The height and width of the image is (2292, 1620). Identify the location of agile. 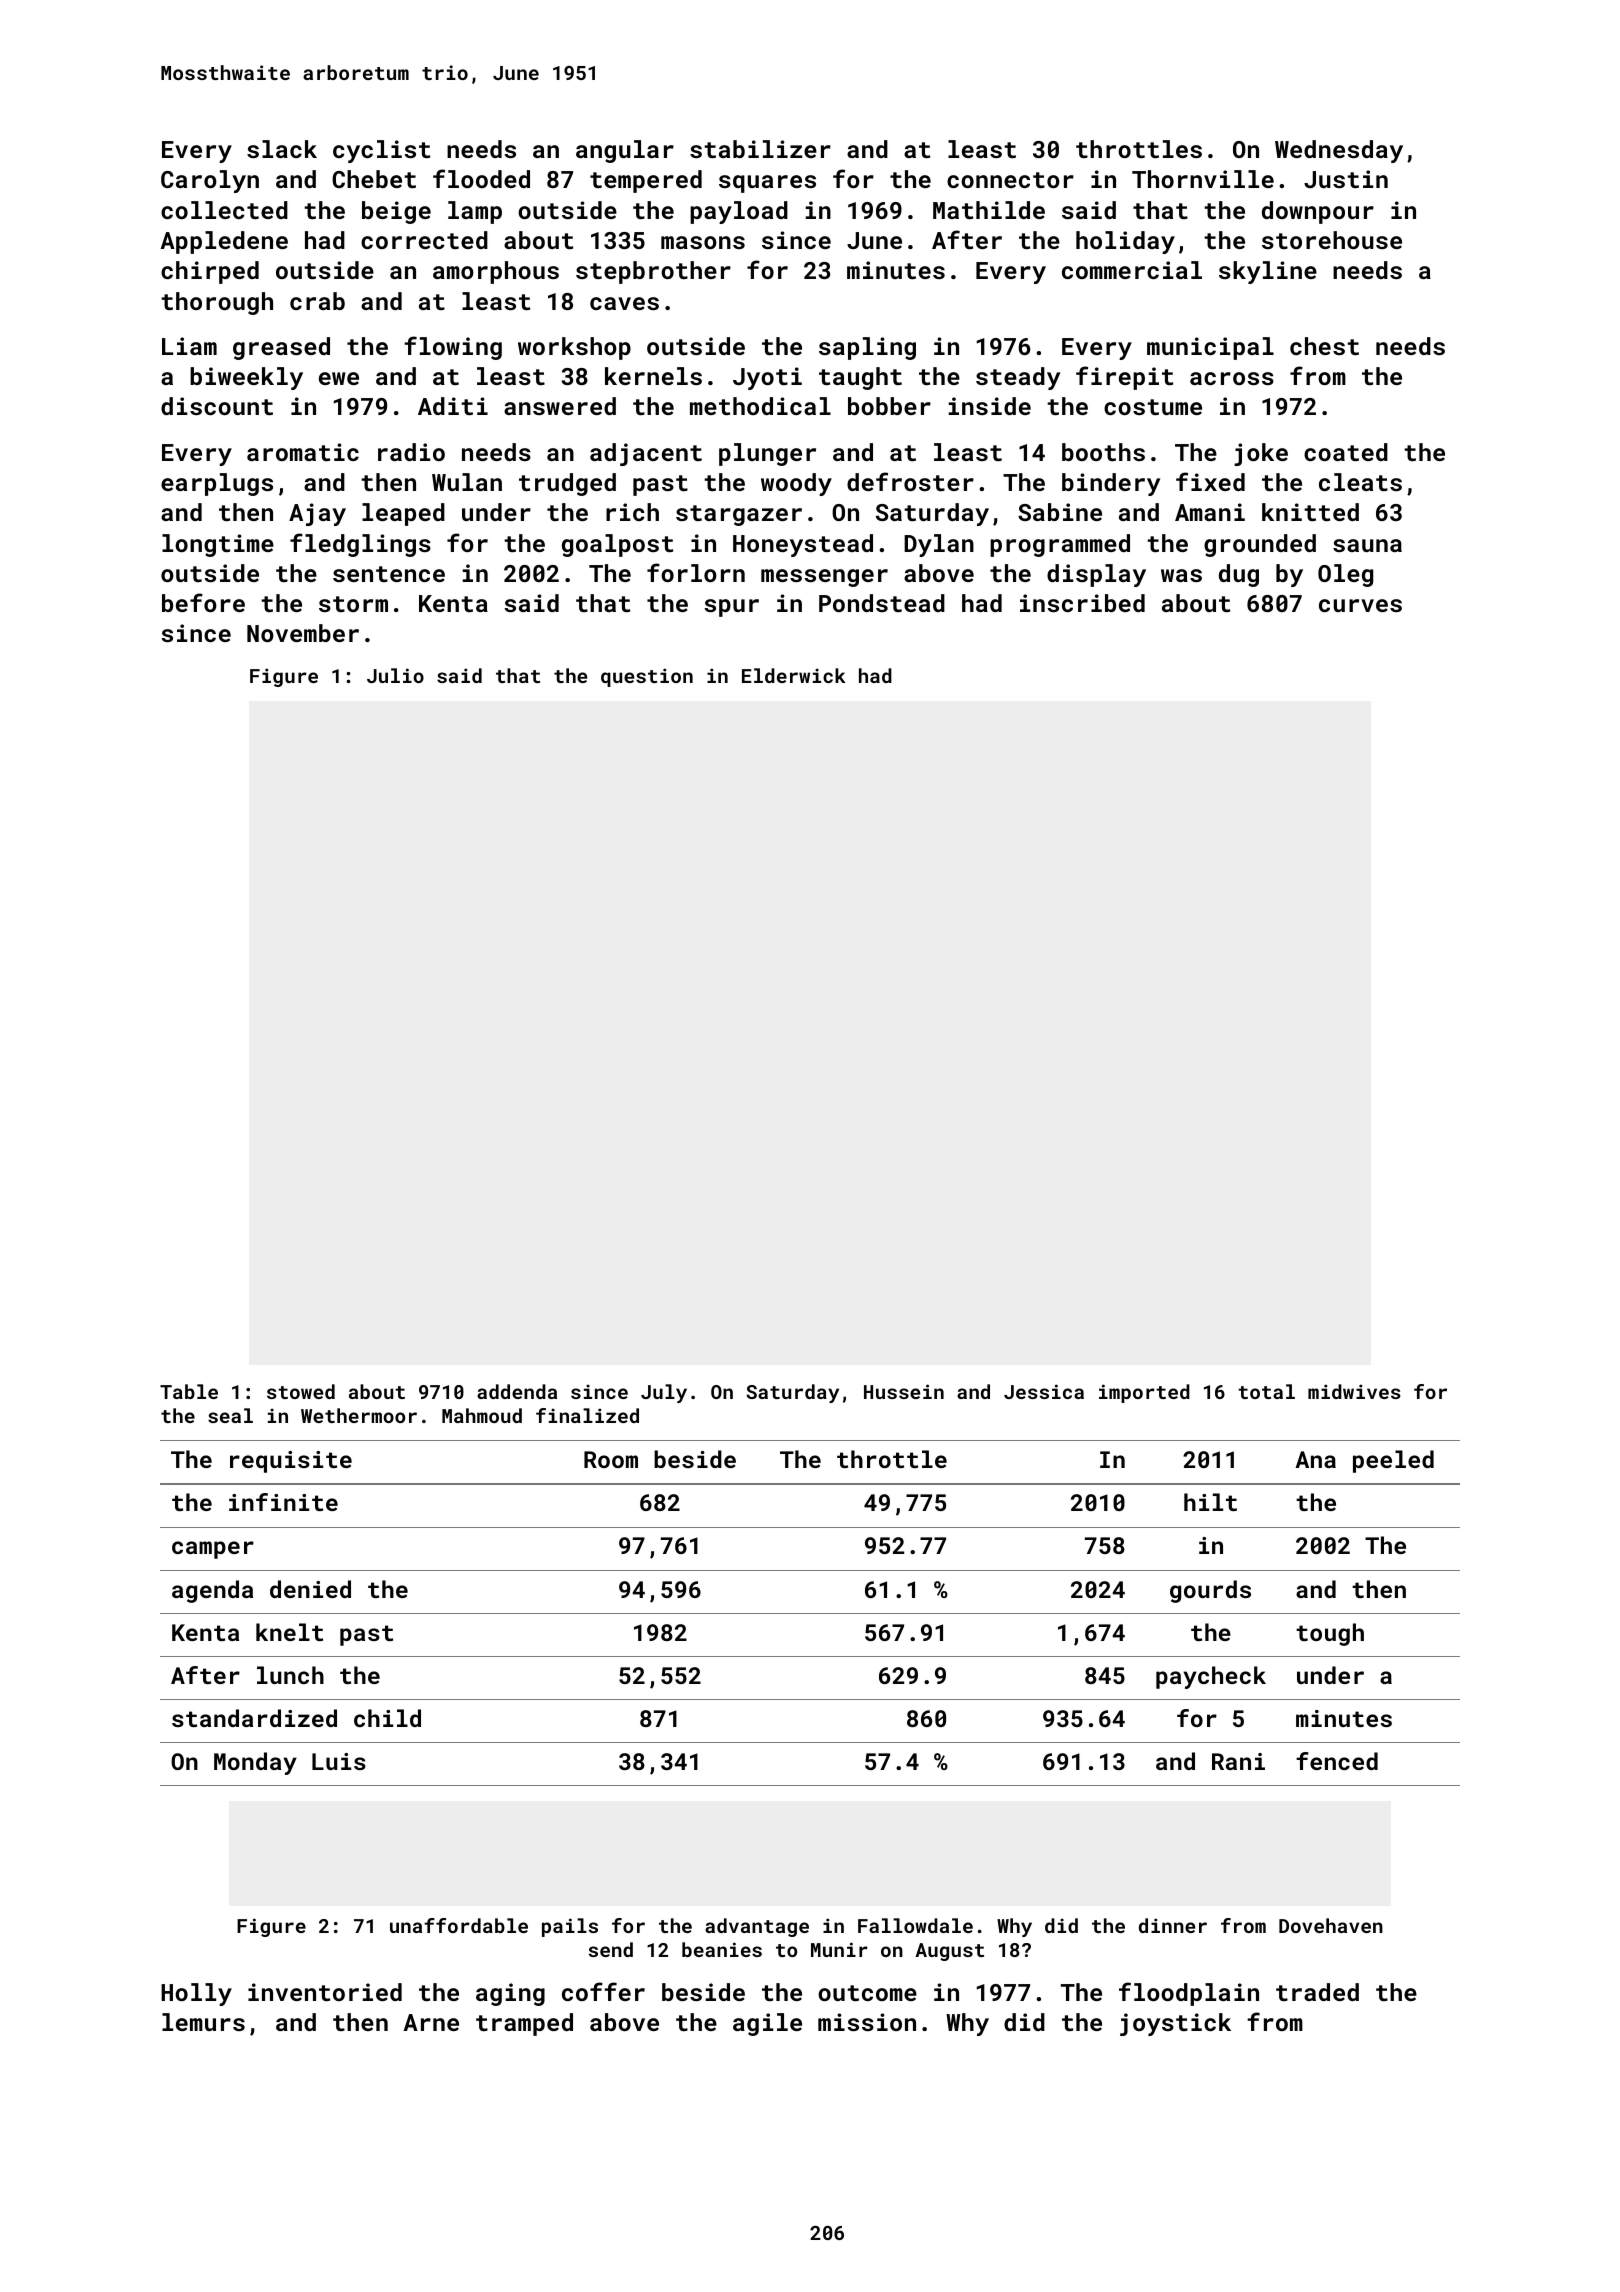
(767, 2024).
